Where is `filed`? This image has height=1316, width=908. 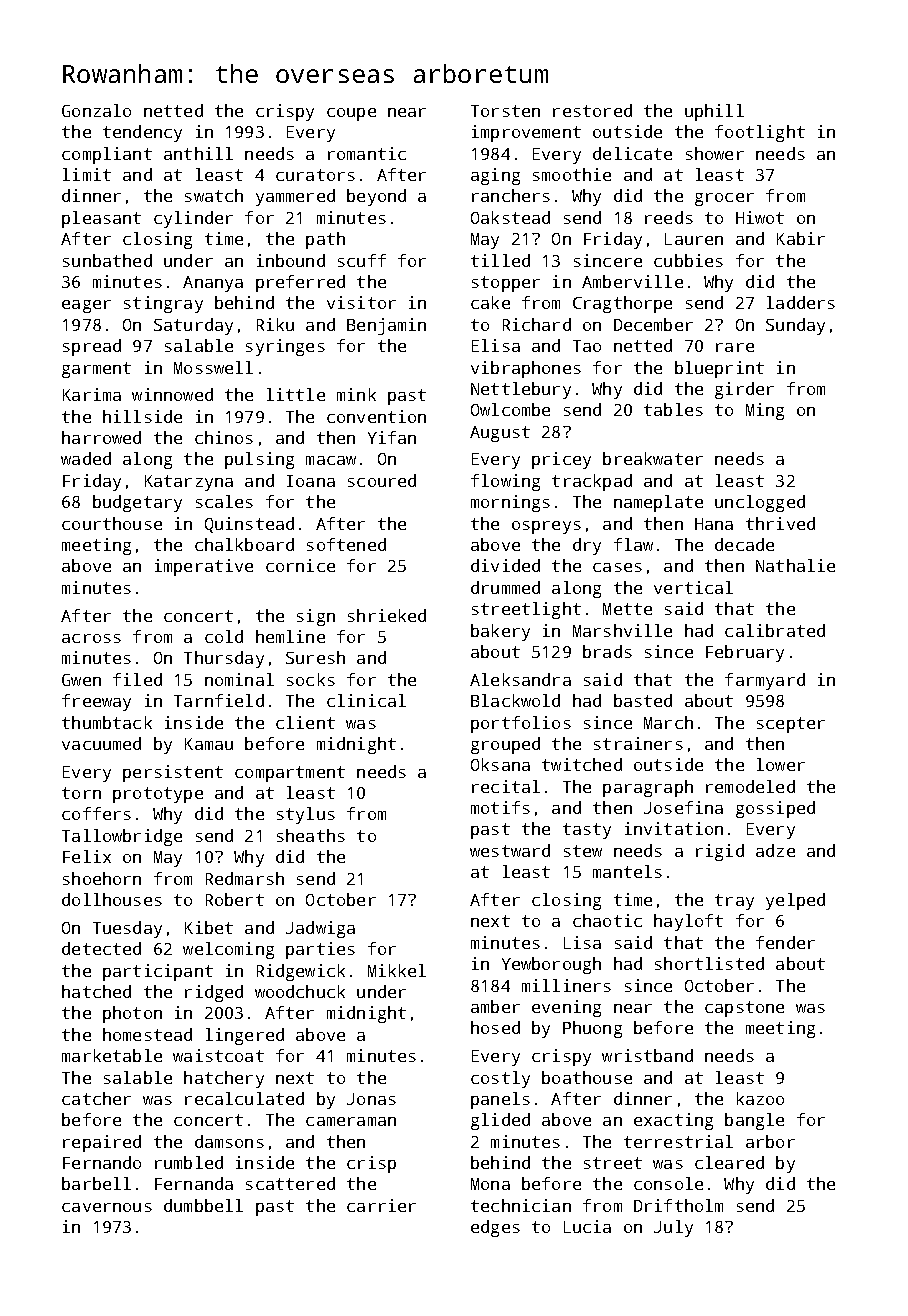 filed is located at coordinates (137, 679).
